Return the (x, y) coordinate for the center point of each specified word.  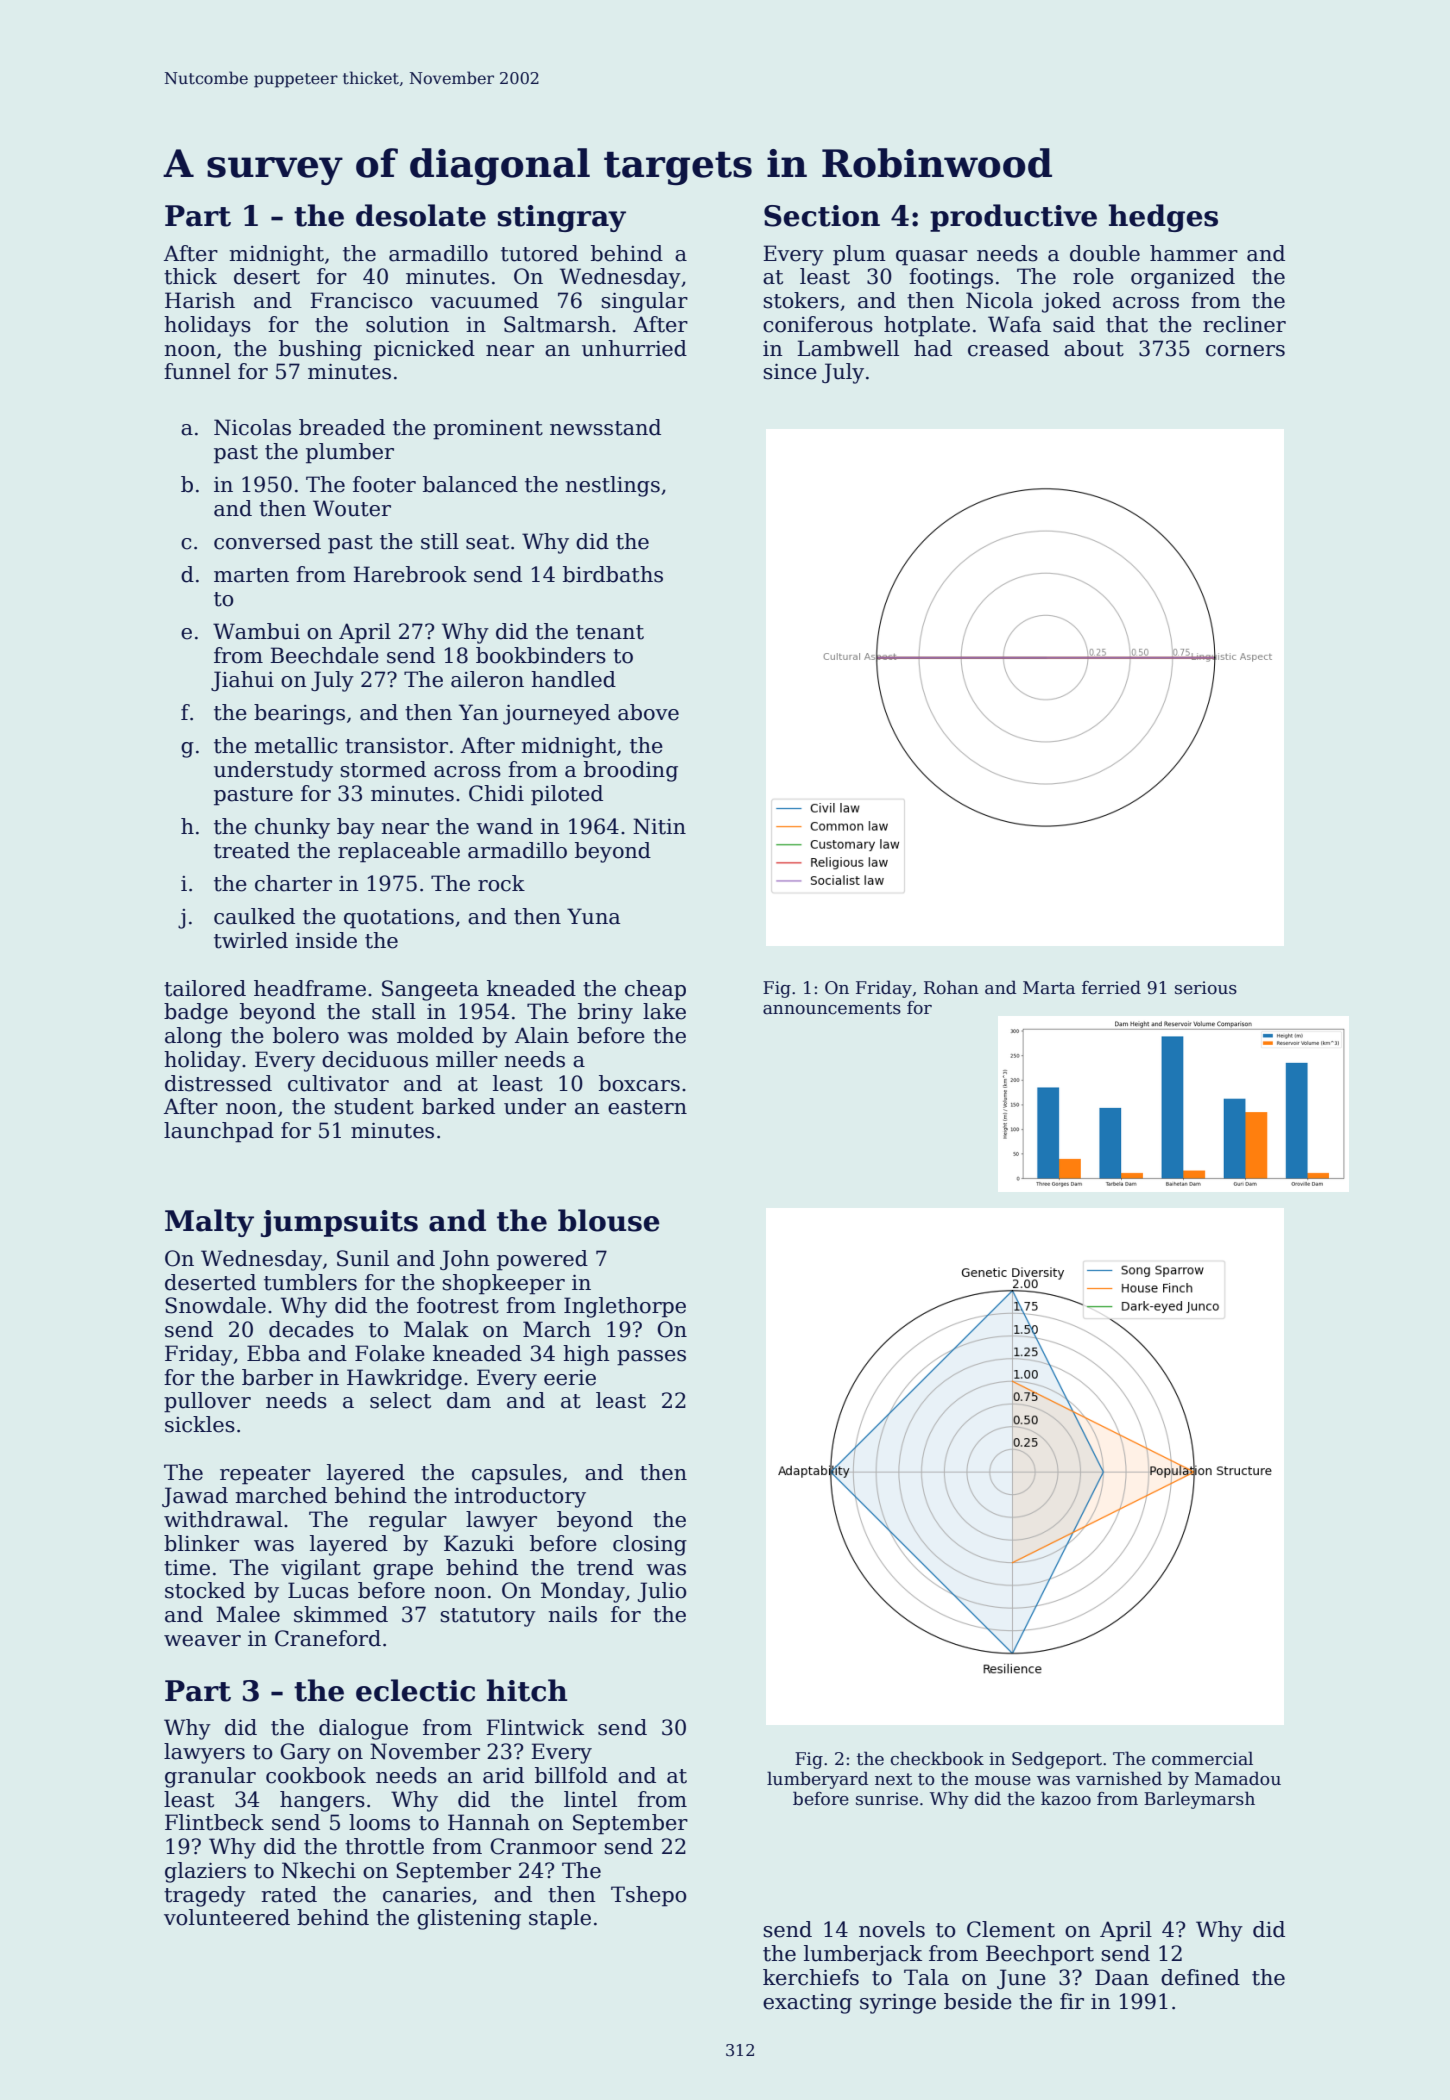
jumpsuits (339, 1223)
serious (1206, 988)
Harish (200, 300)
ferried (1111, 987)
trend (605, 1567)
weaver (202, 1641)
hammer (1194, 253)
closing (650, 1545)
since (790, 372)
